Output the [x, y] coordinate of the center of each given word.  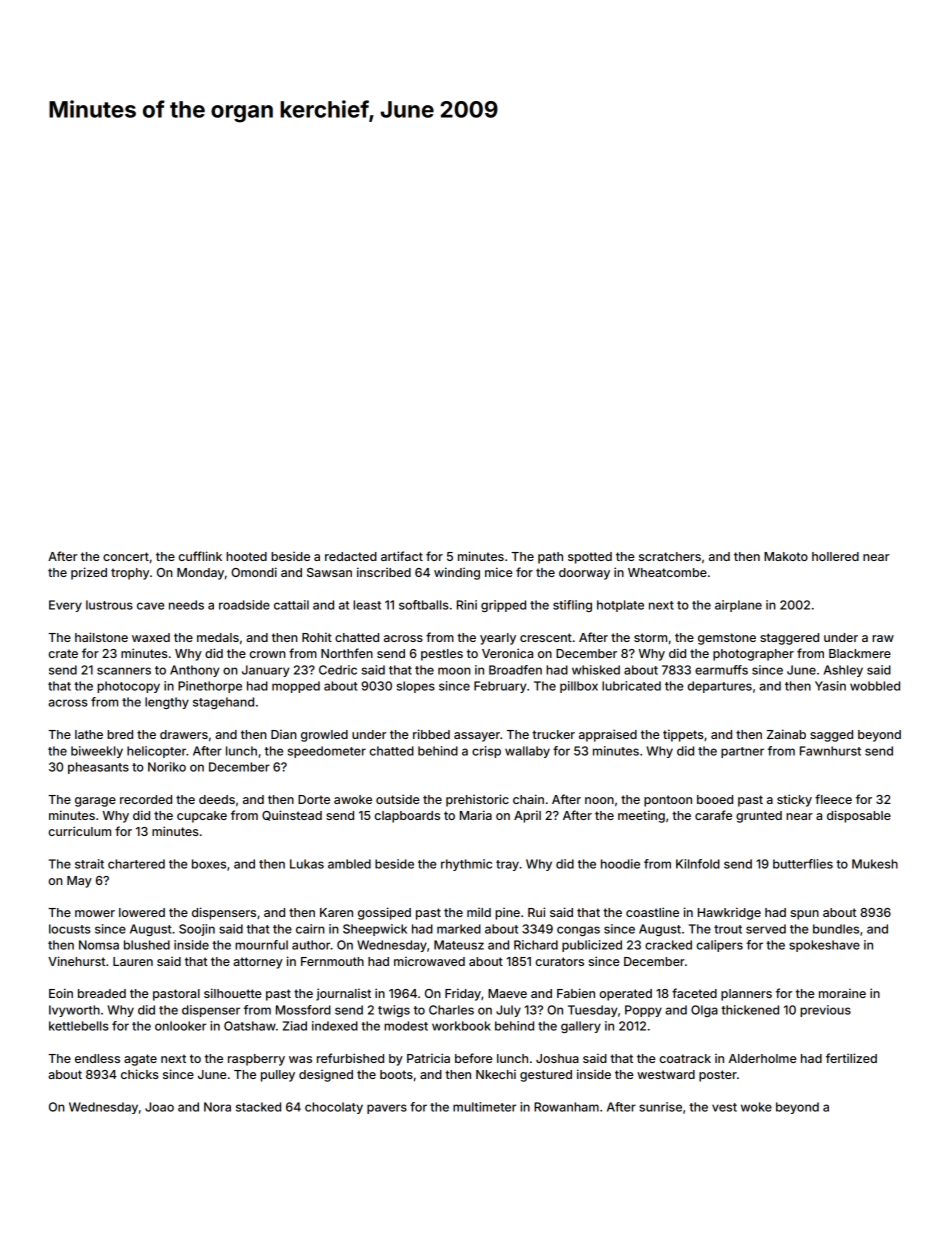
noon [599, 800]
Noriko [167, 767]
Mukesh [875, 864]
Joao [159, 1107]
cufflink [200, 556]
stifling [572, 606]
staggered [789, 639]
